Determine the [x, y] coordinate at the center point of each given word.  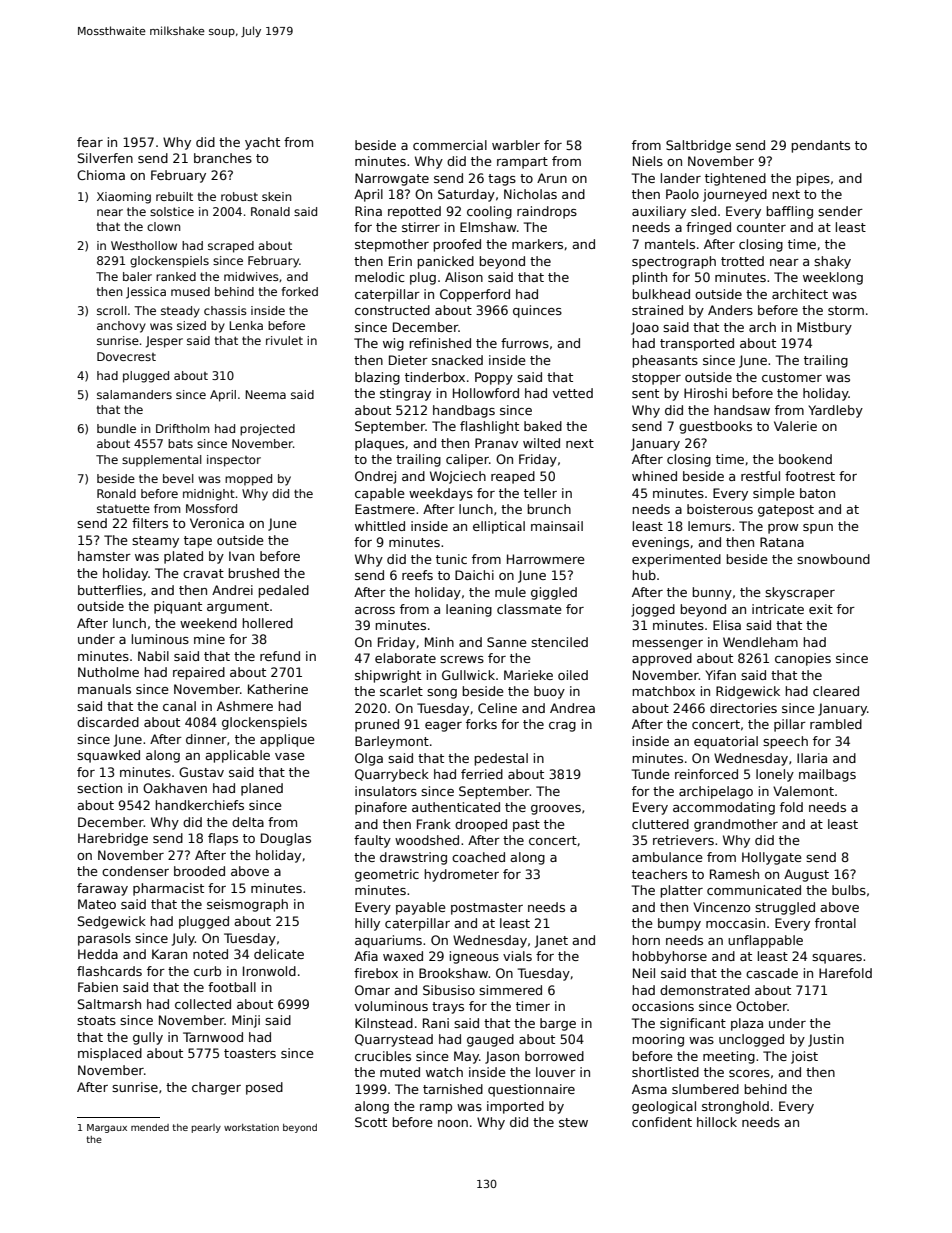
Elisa [727, 625]
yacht [262, 143]
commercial [450, 145]
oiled [573, 675]
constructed [392, 310]
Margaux [107, 1128]
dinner [206, 739]
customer [792, 377]
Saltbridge [698, 146]
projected [267, 430]
